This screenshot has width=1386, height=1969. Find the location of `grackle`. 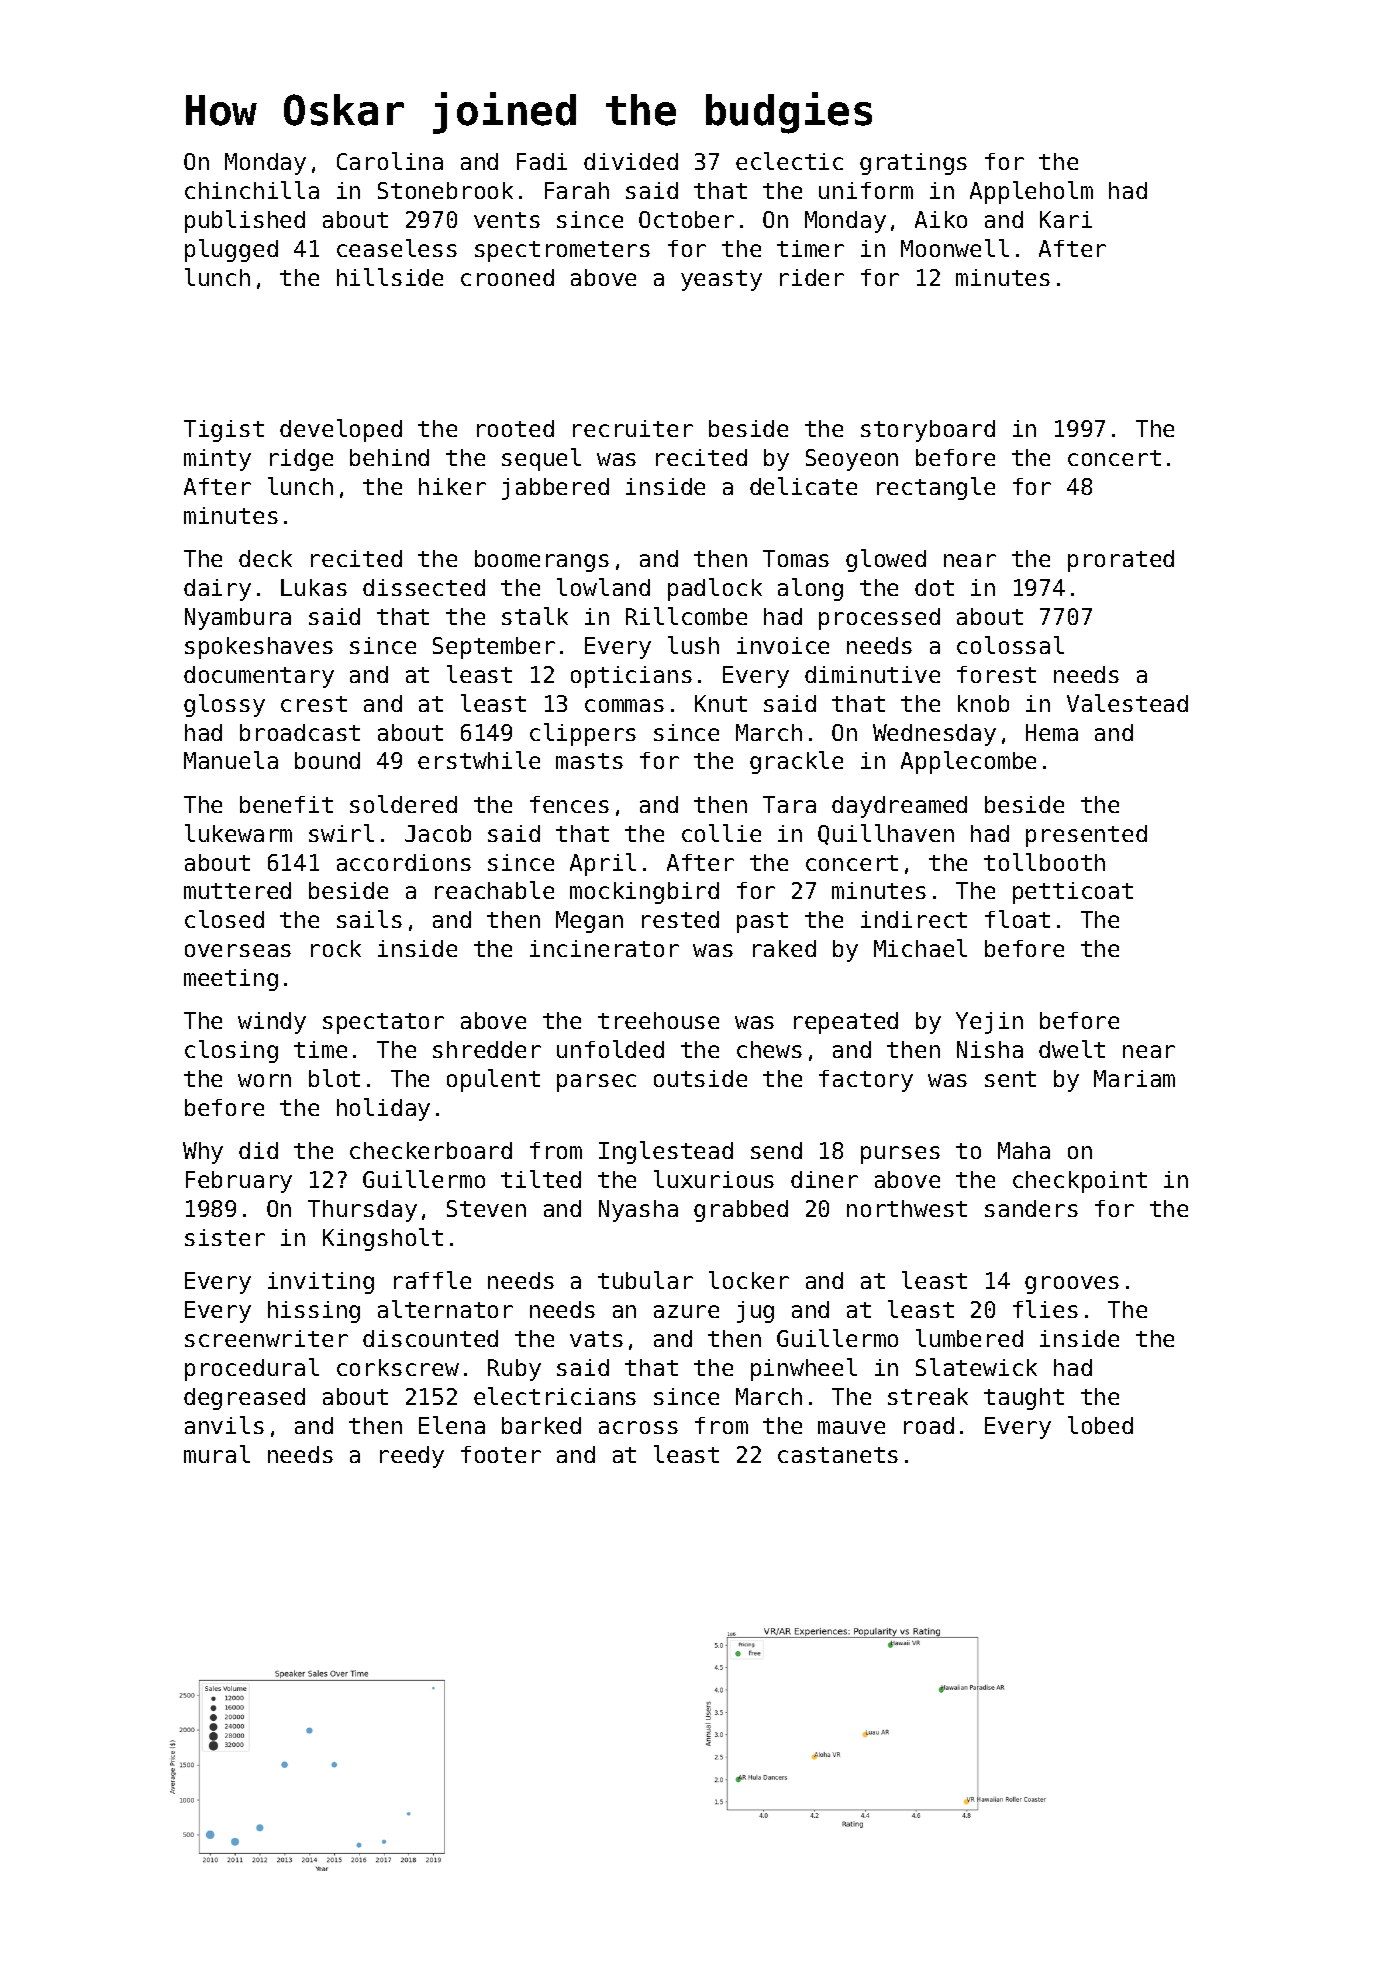

grackle is located at coordinates (796, 762).
